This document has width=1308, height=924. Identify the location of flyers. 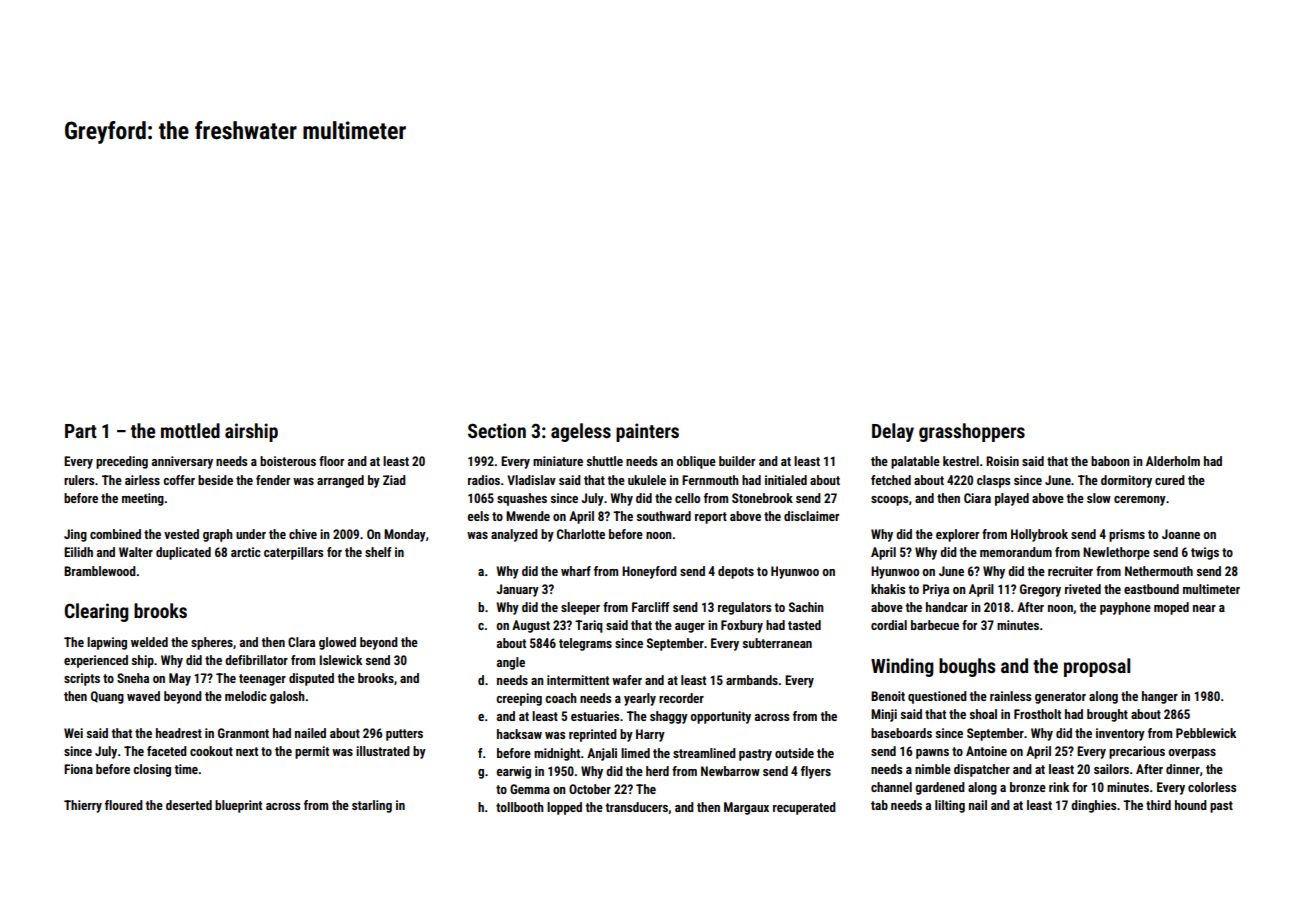
(816, 772).
